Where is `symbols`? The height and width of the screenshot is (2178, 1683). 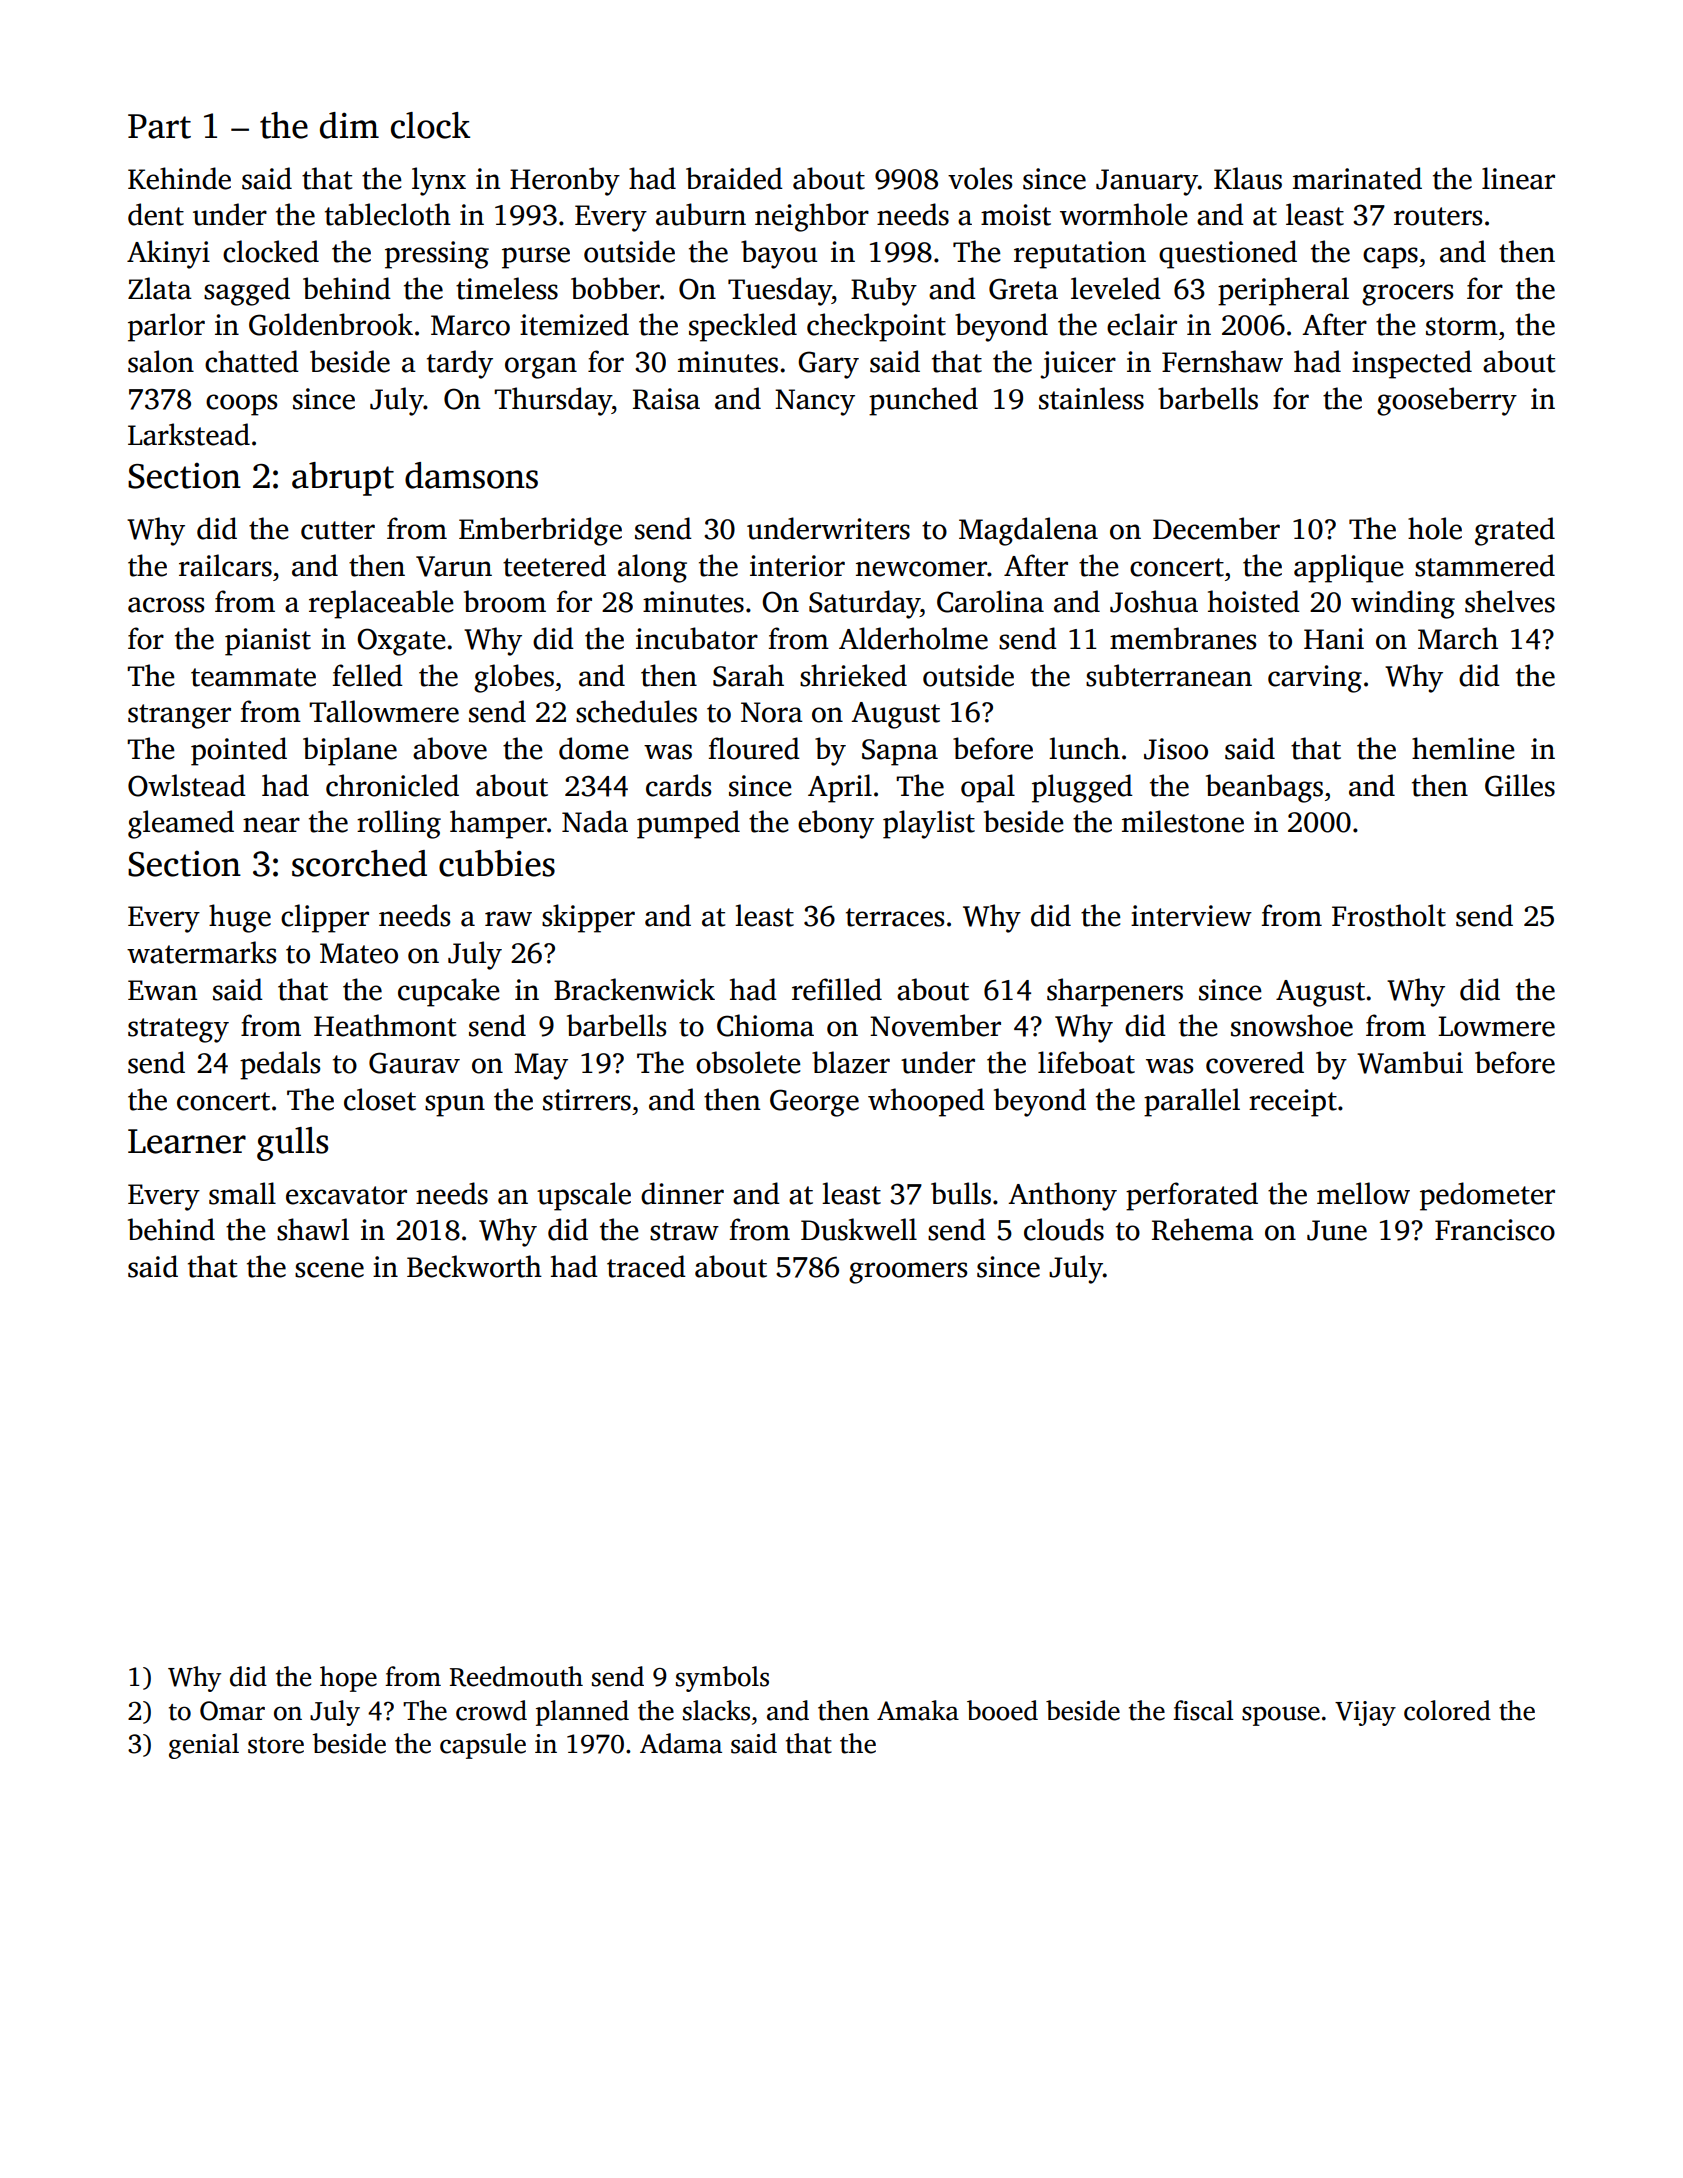 symbols is located at coordinates (722, 1679).
